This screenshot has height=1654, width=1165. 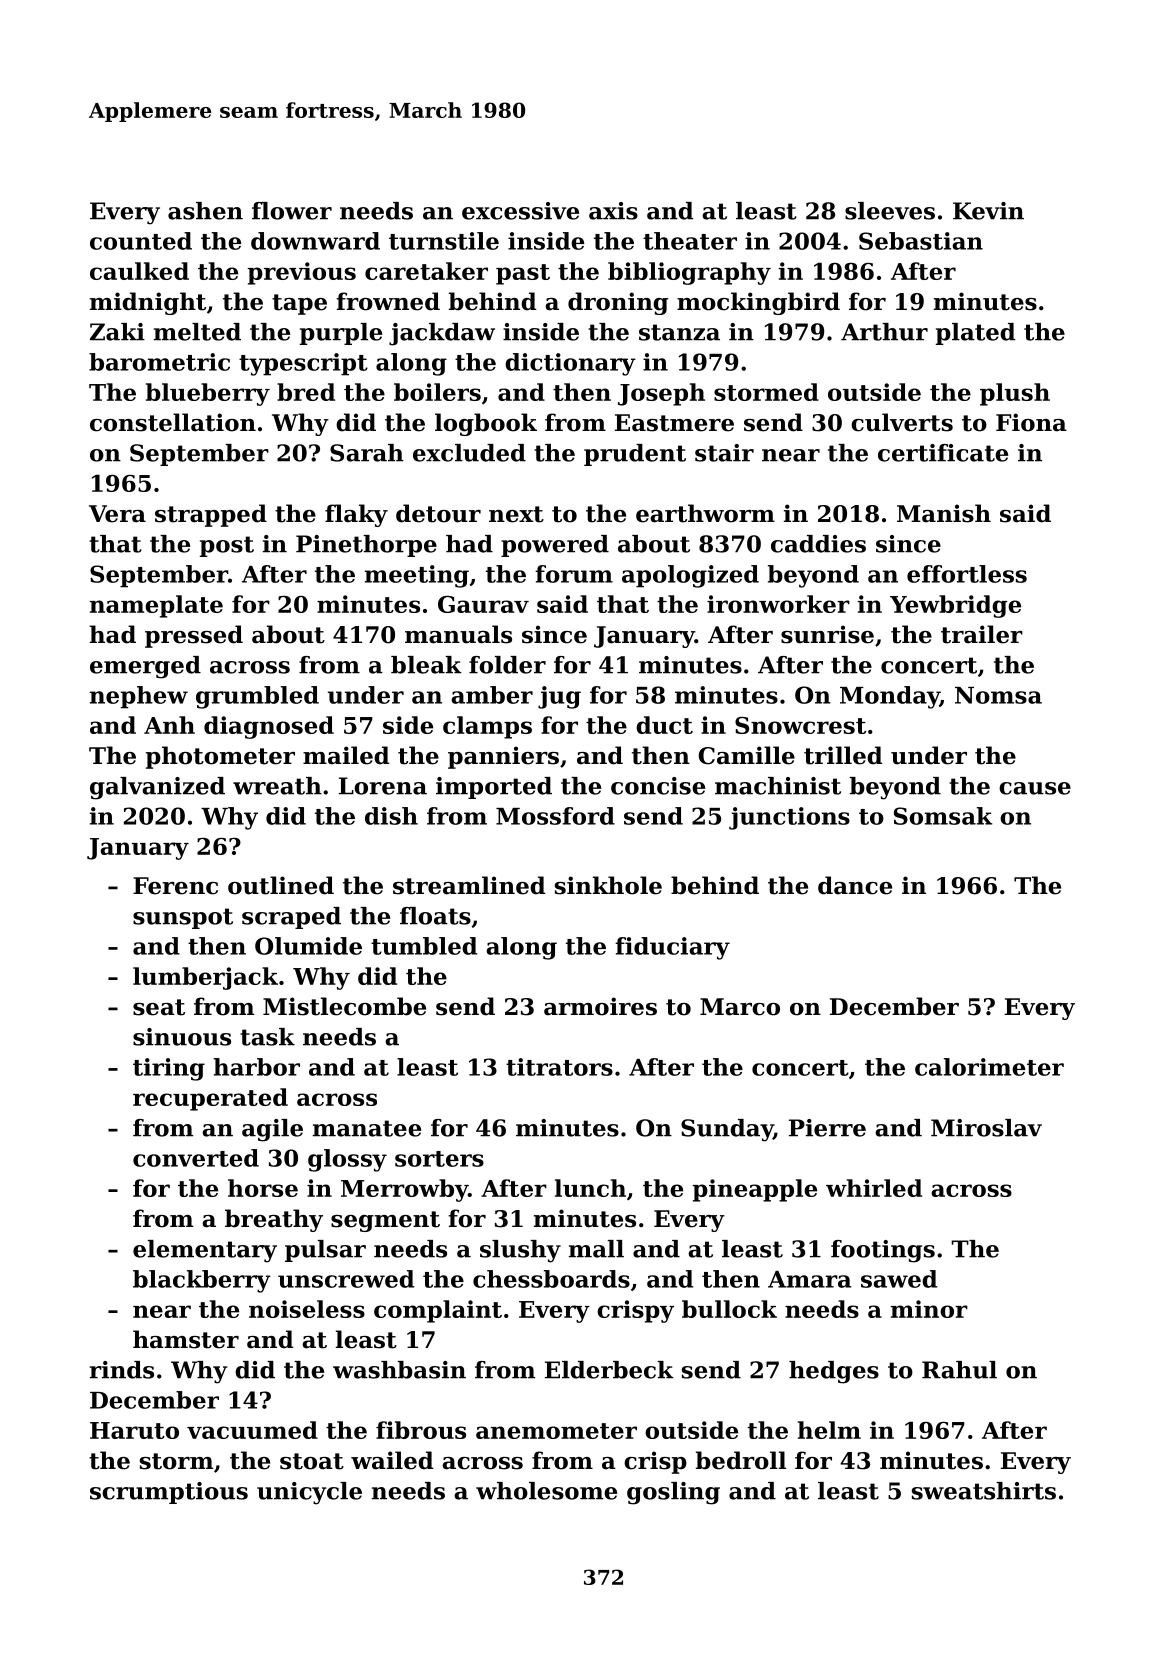 I want to click on gosling, so click(x=673, y=1493).
